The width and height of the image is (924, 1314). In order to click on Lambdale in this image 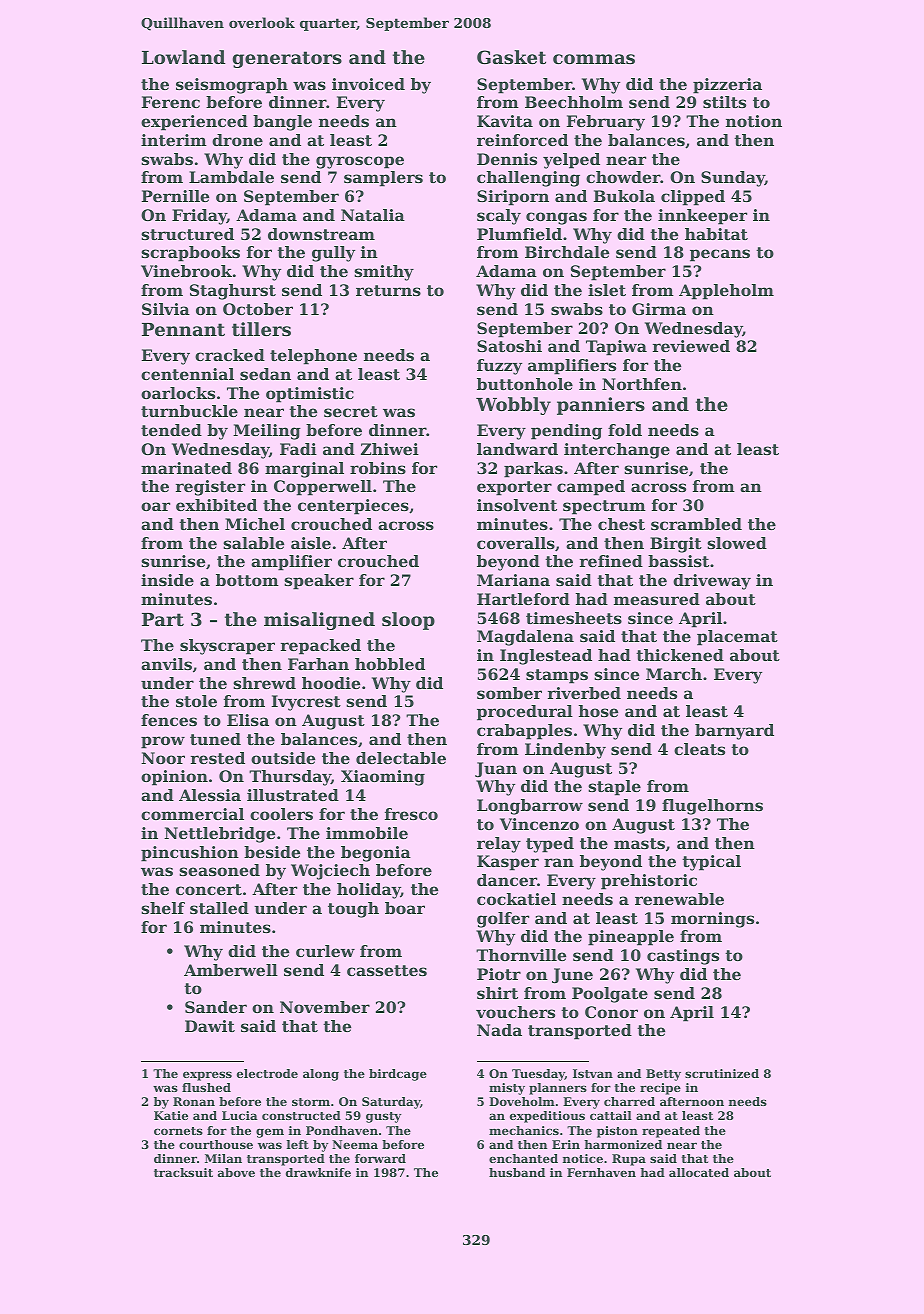, I will do `click(231, 177)`.
